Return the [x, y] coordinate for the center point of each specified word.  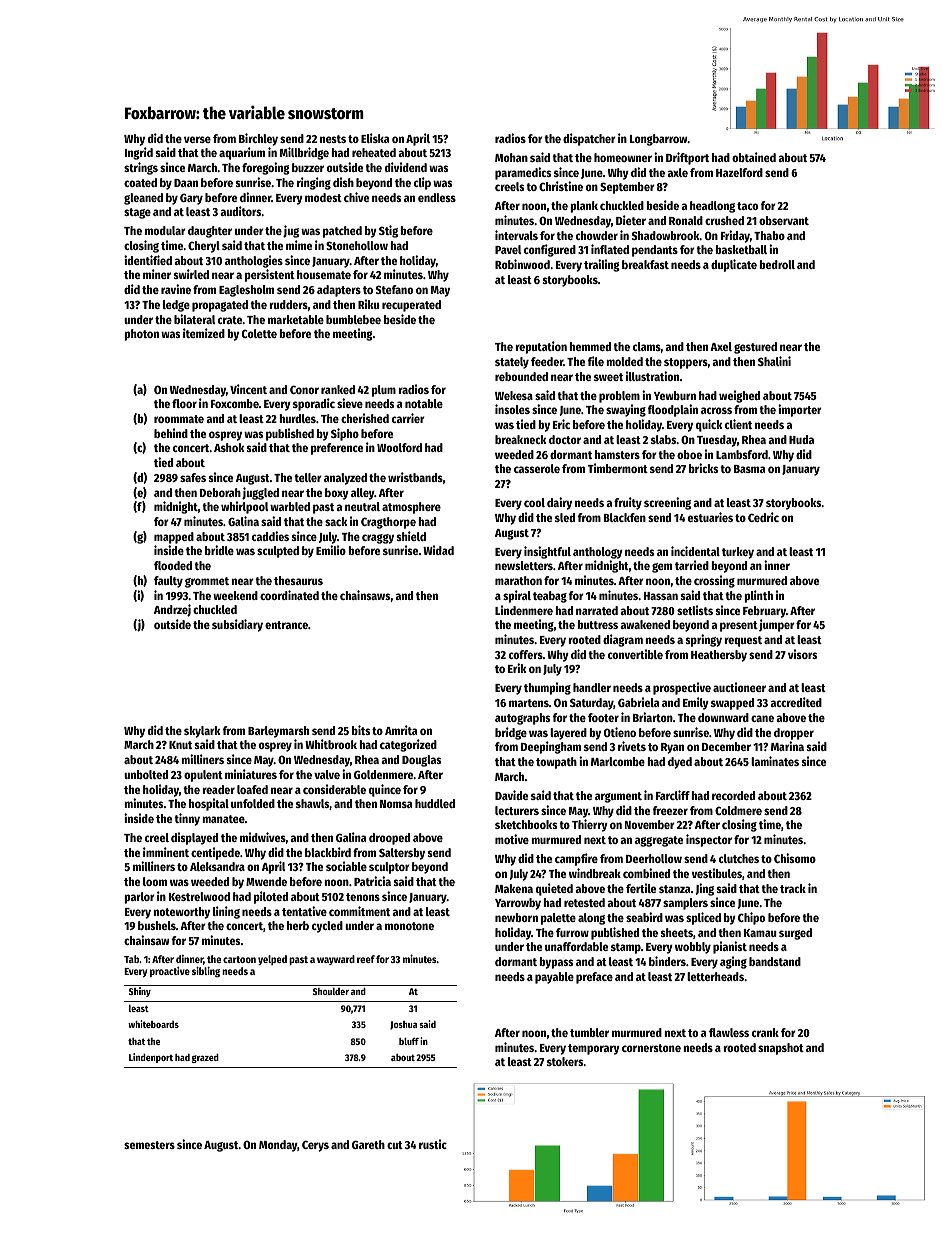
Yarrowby [518, 904]
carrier [408, 418]
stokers [565, 1061]
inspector [709, 840]
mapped [174, 538]
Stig [388, 231]
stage [137, 213]
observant [784, 220]
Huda [801, 439]
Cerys [315, 1146]
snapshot [781, 1049]
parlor [139, 898]
